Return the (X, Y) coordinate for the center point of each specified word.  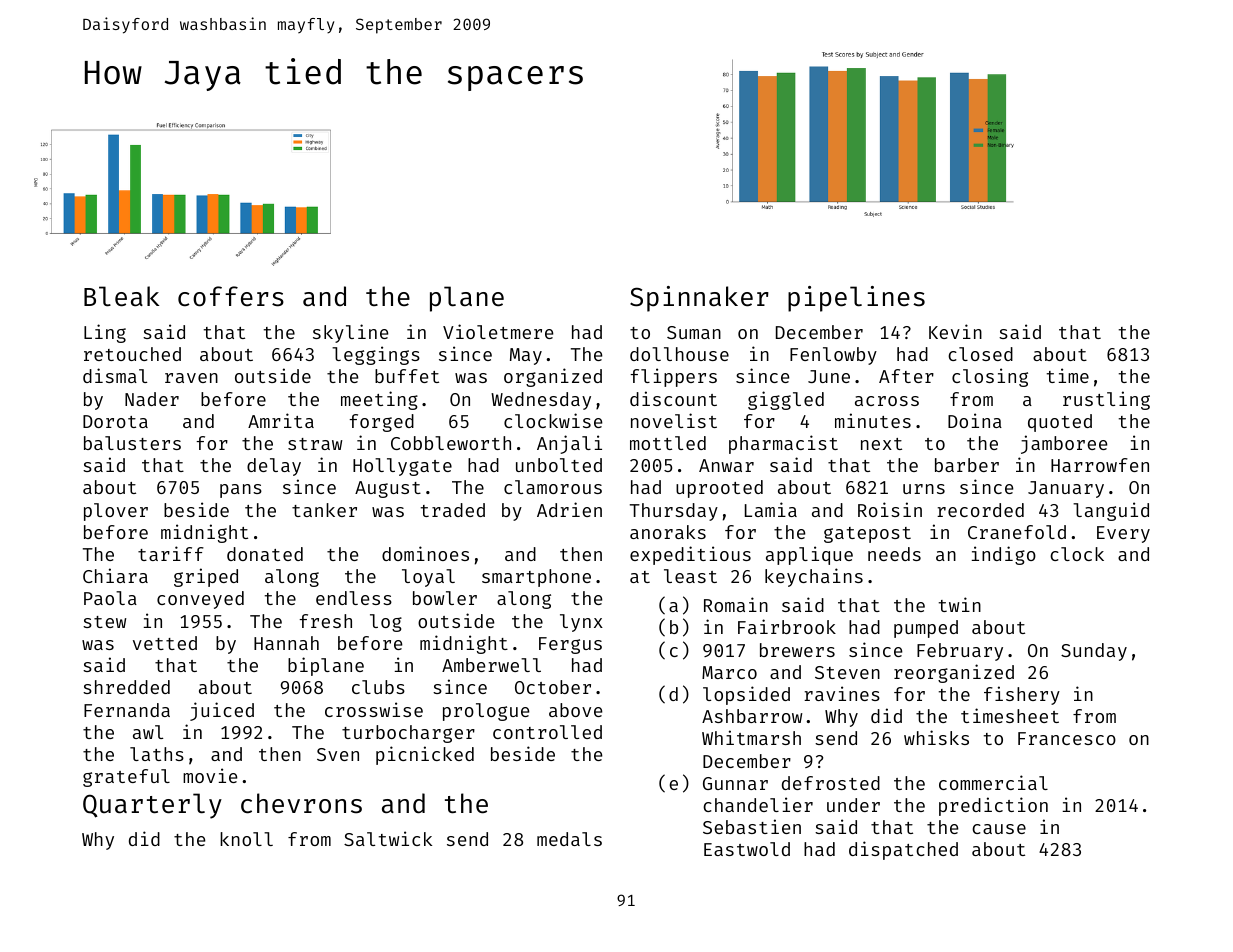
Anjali (569, 444)
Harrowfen (1100, 465)
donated (265, 554)
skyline (350, 333)
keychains (814, 577)
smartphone (536, 578)
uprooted (719, 489)
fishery (1022, 695)
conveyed (200, 600)
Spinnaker (699, 299)
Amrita (281, 420)
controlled (547, 732)
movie (210, 775)
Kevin (955, 331)
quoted (1060, 423)
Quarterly (152, 806)
